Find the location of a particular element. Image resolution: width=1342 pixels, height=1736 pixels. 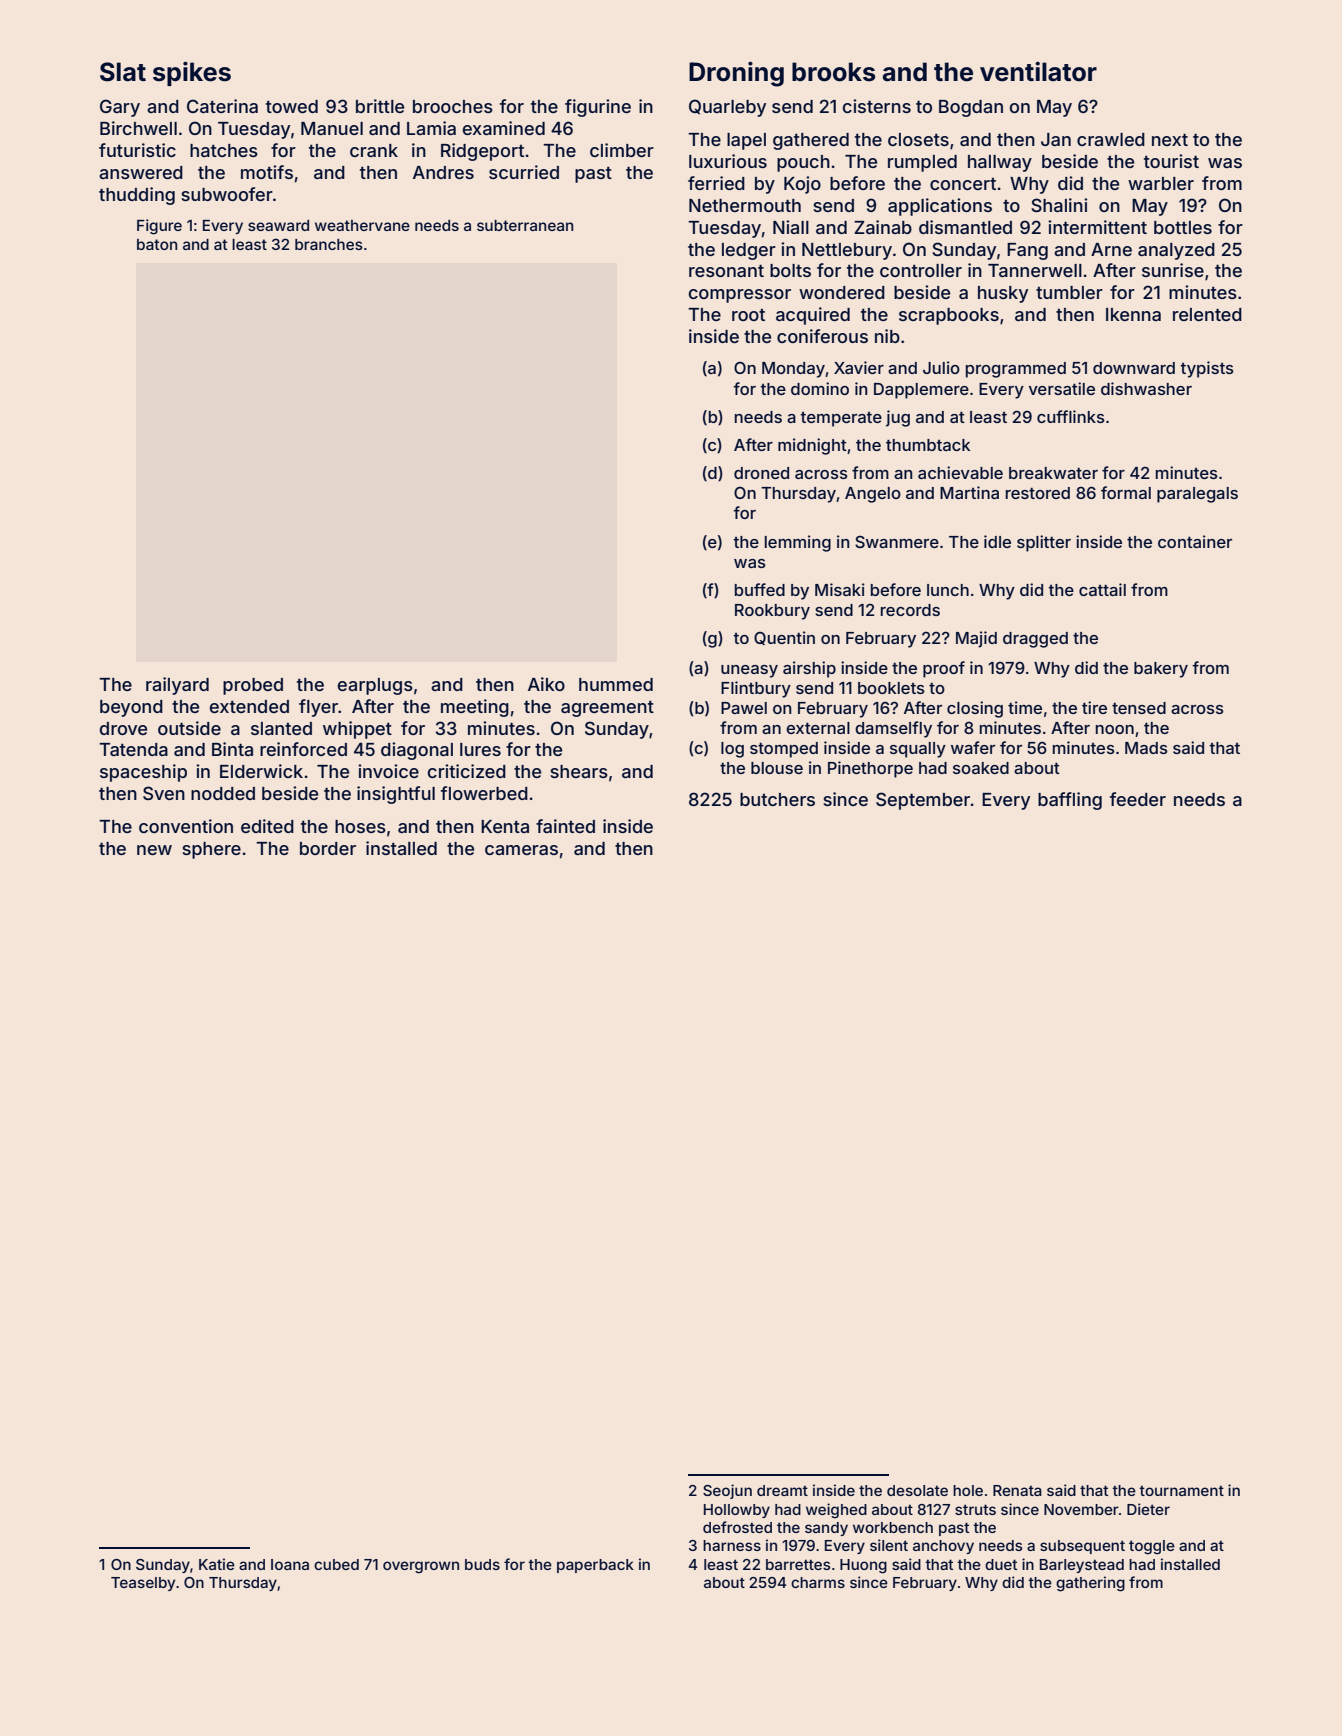

examined is located at coordinates (504, 128).
